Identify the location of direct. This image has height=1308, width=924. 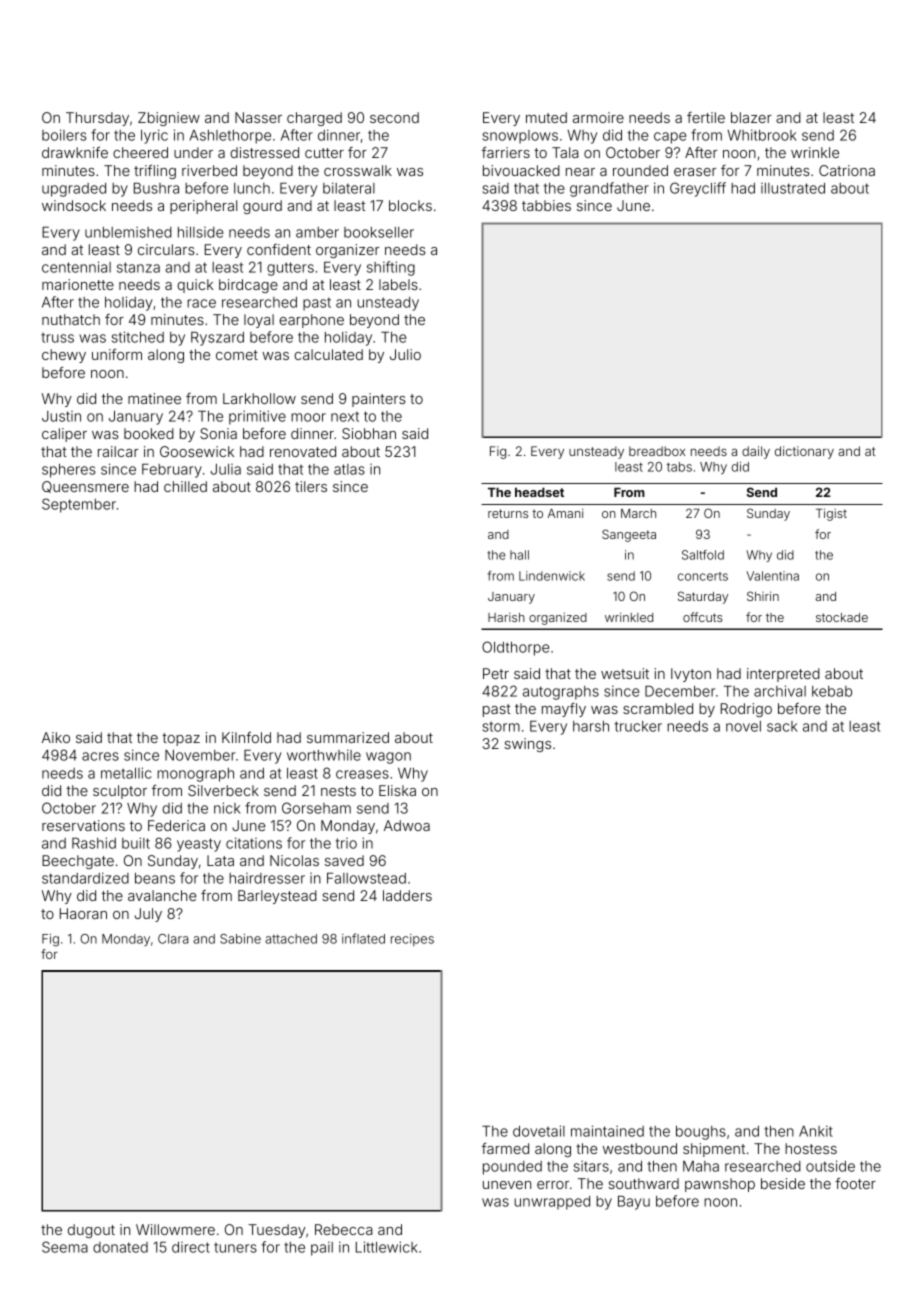
(191, 1247).
